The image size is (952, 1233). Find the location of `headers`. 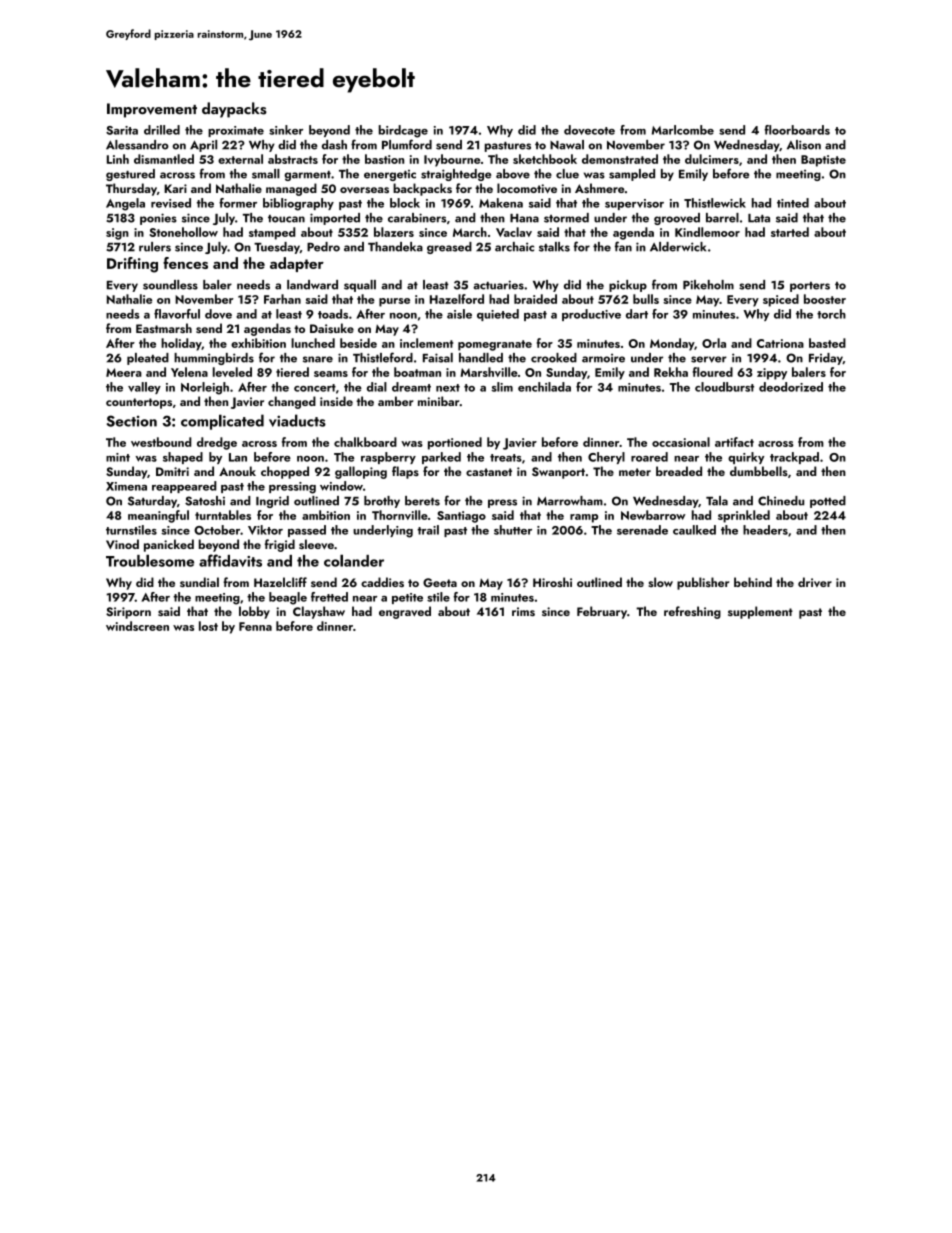

headers is located at coordinates (765, 530).
